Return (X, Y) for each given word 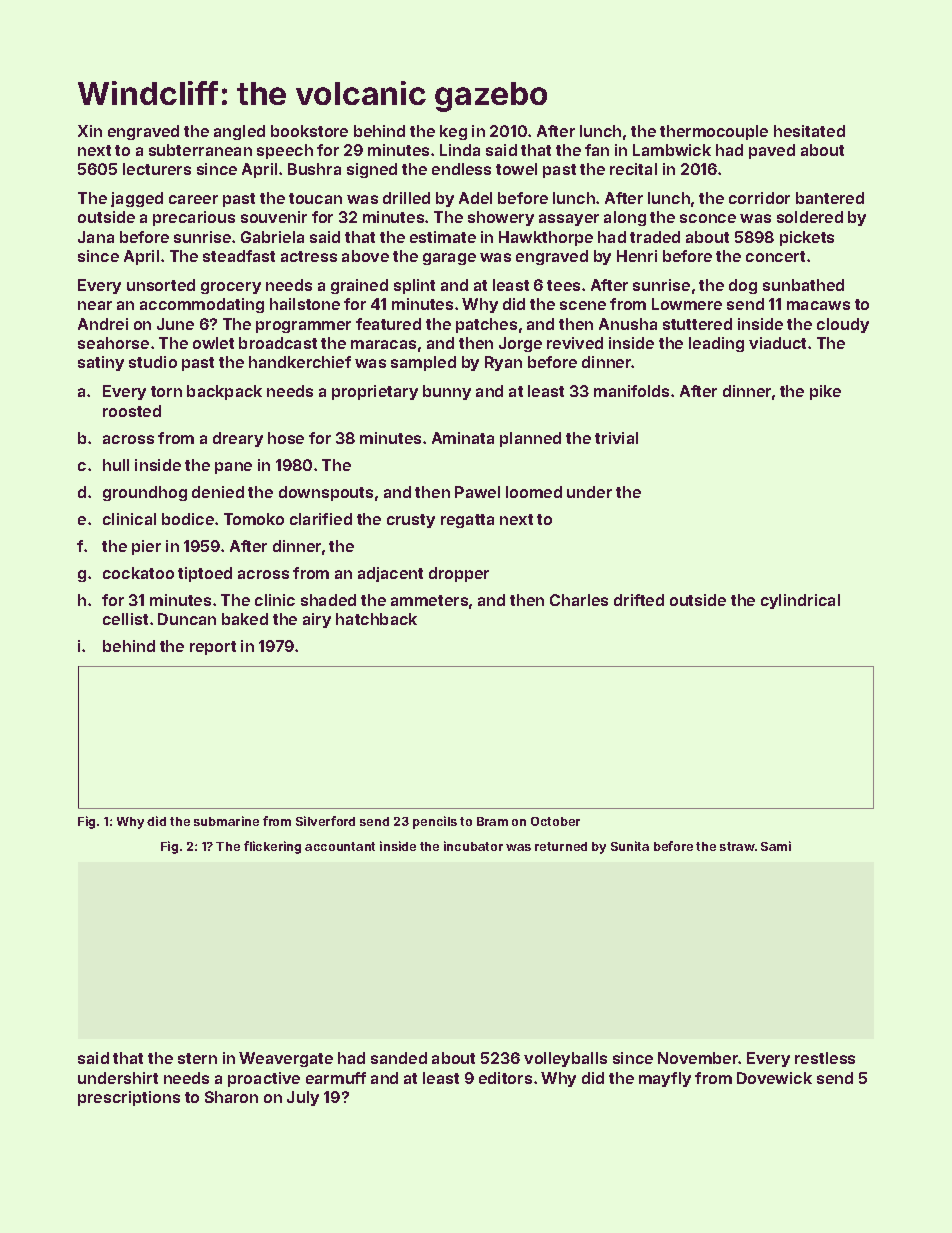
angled (239, 132)
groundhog (145, 493)
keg (453, 132)
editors (505, 1078)
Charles (579, 600)
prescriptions (129, 1098)
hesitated (809, 131)
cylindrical (800, 601)
